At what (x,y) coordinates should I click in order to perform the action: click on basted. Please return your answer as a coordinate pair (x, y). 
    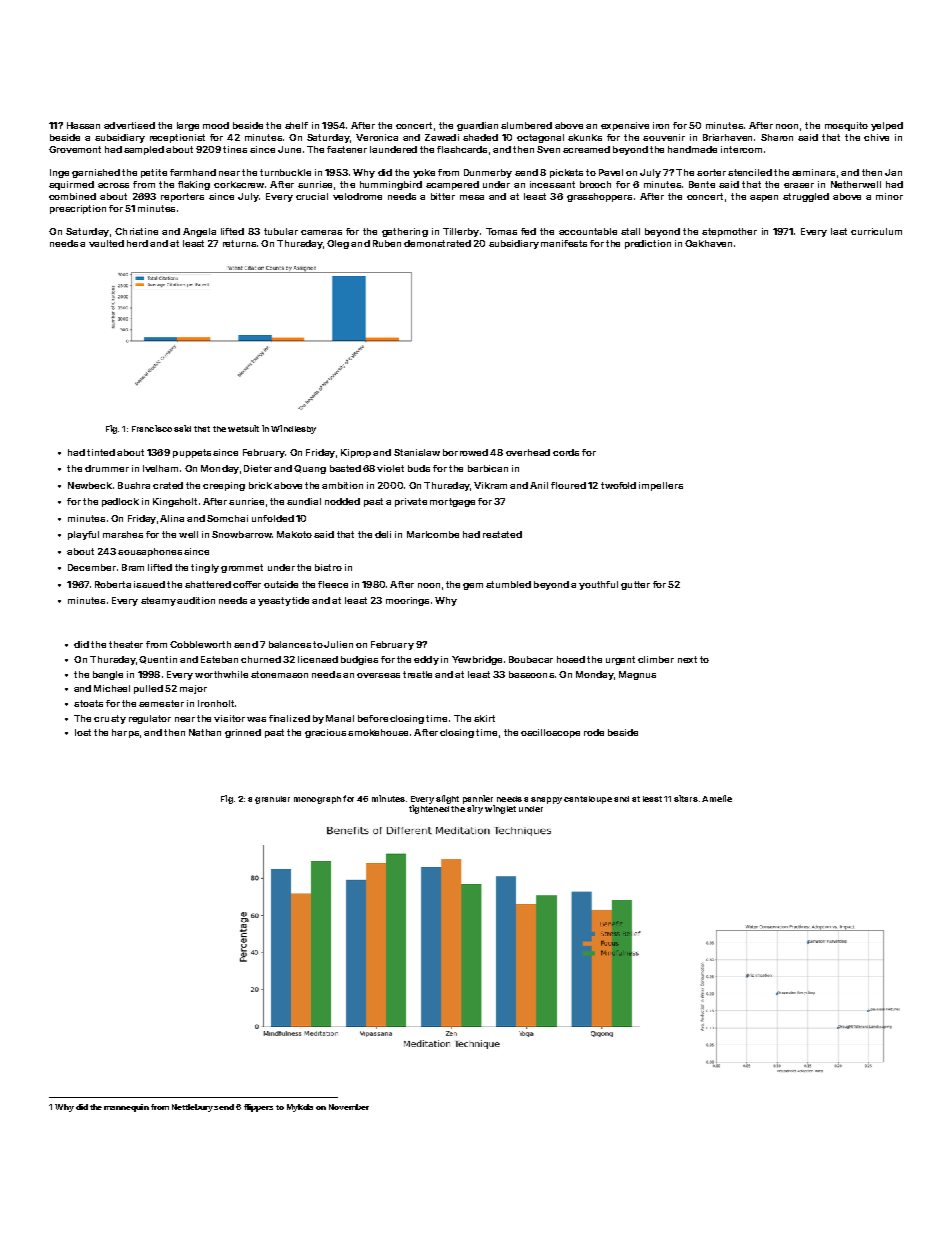
    Looking at the image, I should click on (345, 468).
